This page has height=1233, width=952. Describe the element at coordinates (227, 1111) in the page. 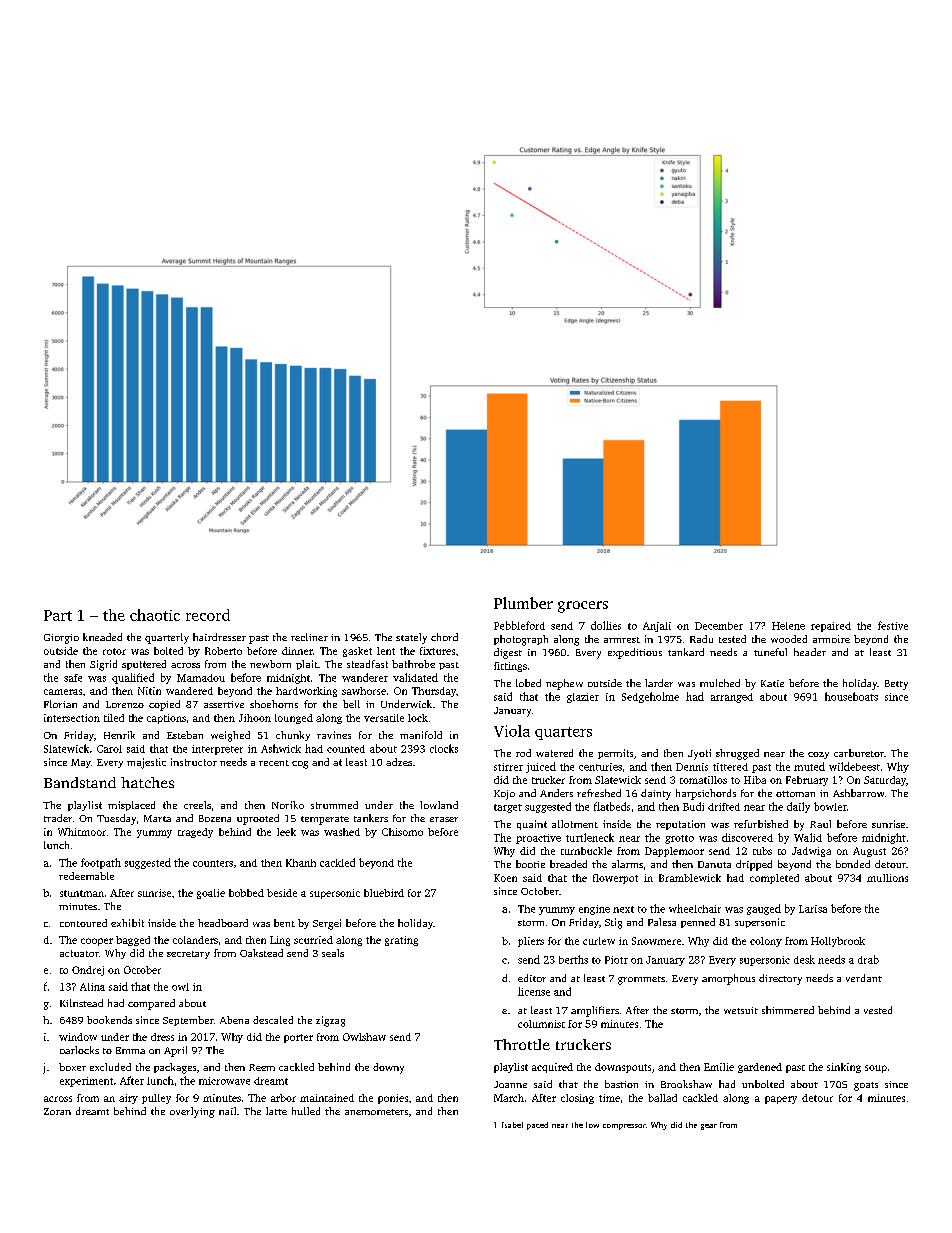

I see `nail` at that location.
